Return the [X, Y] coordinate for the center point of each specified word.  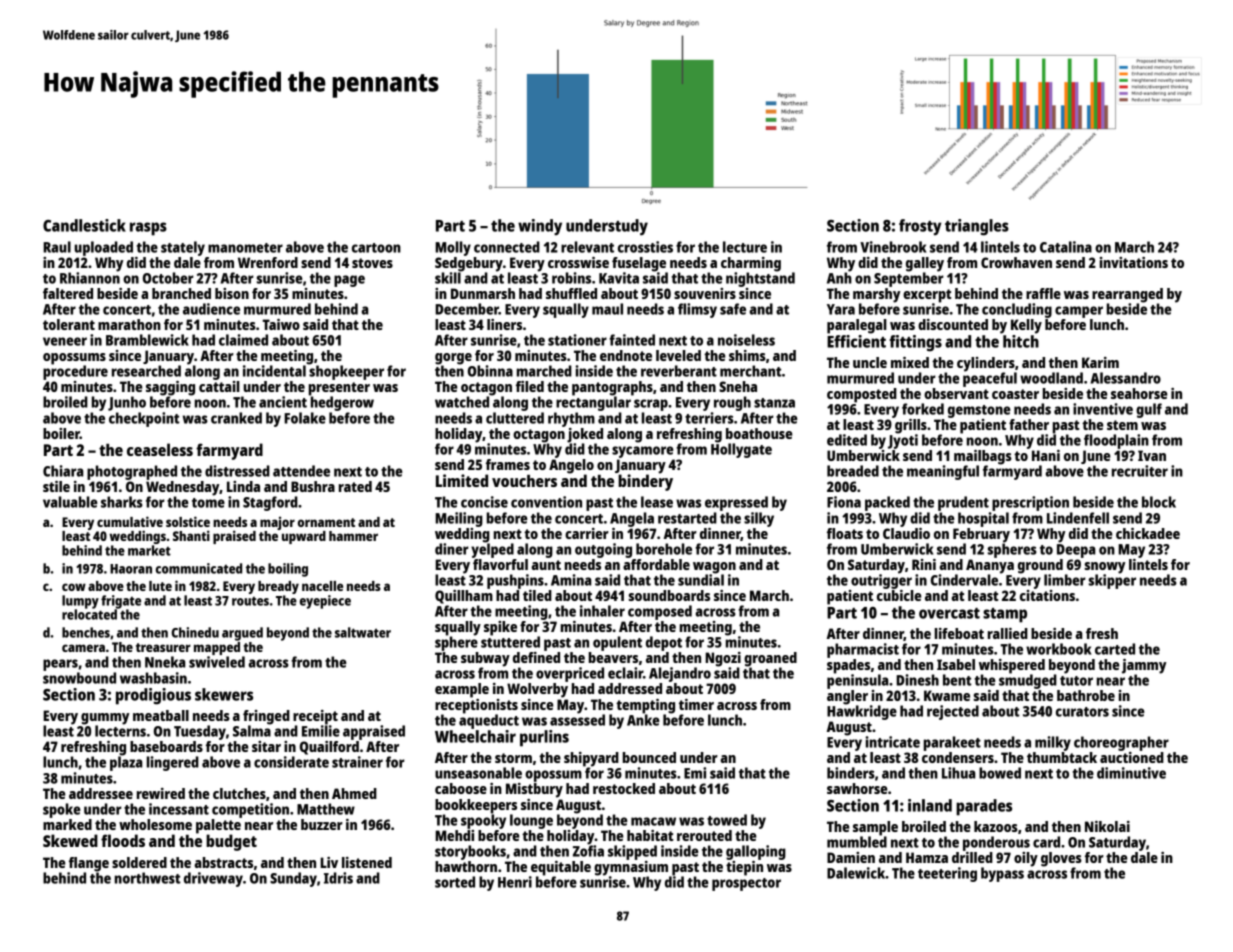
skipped [632, 852]
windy [540, 227]
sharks [122, 502]
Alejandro [680, 674]
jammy [1144, 666]
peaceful [990, 379]
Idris [338, 878]
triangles [977, 227]
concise [484, 502]
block [1159, 502]
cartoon [376, 248]
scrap [651, 405]
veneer [65, 341]
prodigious [153, 696]
